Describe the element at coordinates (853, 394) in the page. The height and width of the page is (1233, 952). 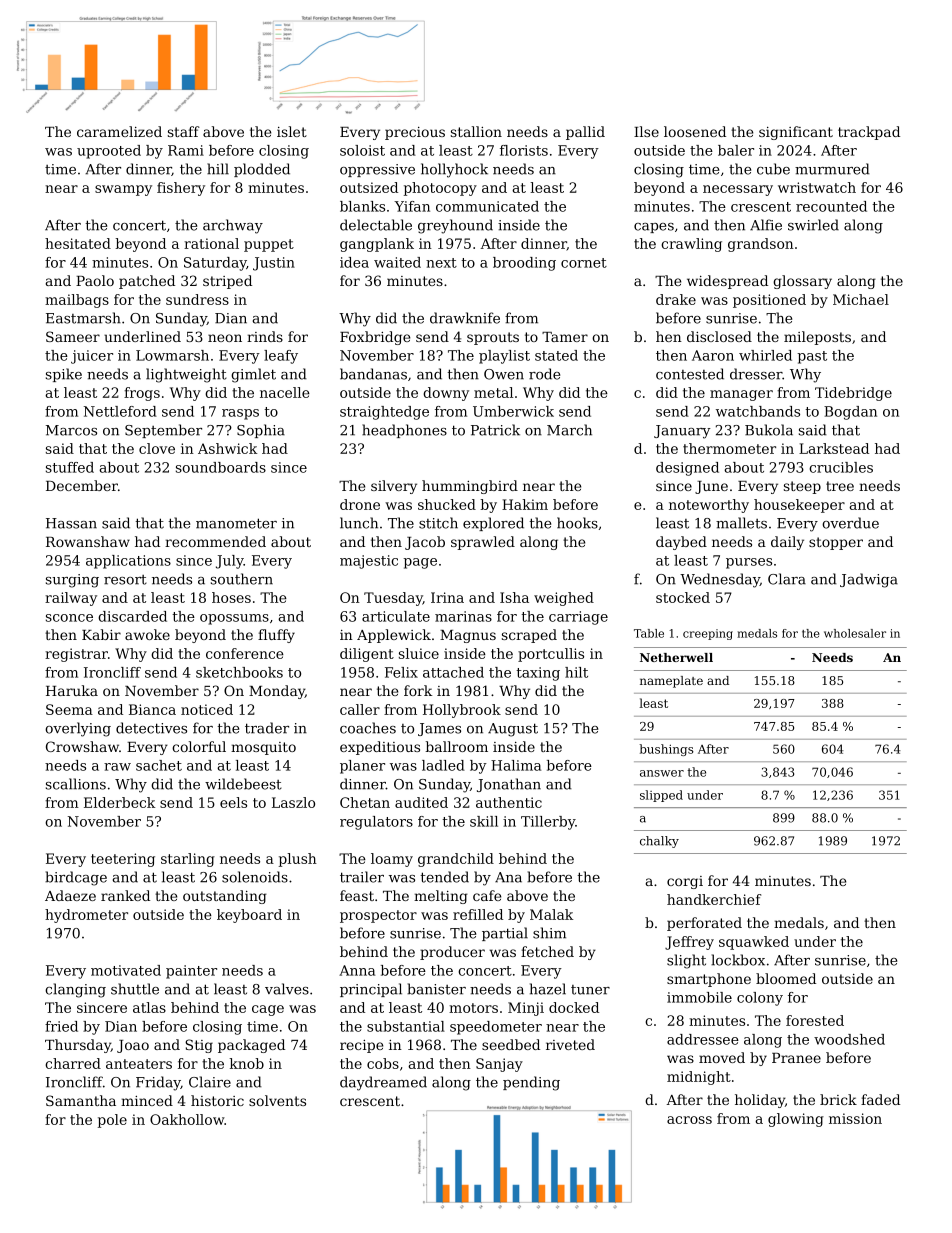
I see `Tidebridge` at that location.
